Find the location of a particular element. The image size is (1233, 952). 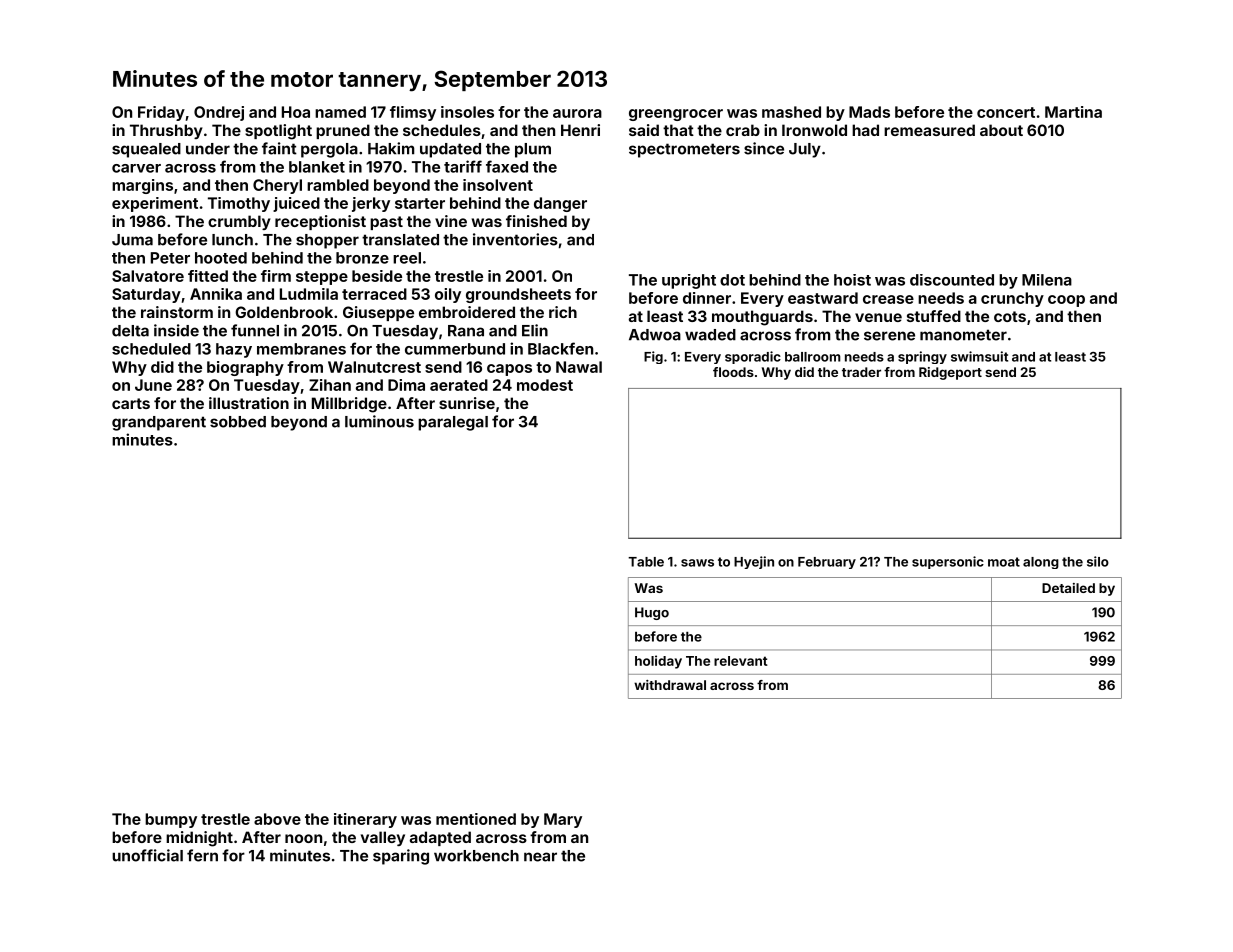

Hugo is located at coordinates (652, 613).
